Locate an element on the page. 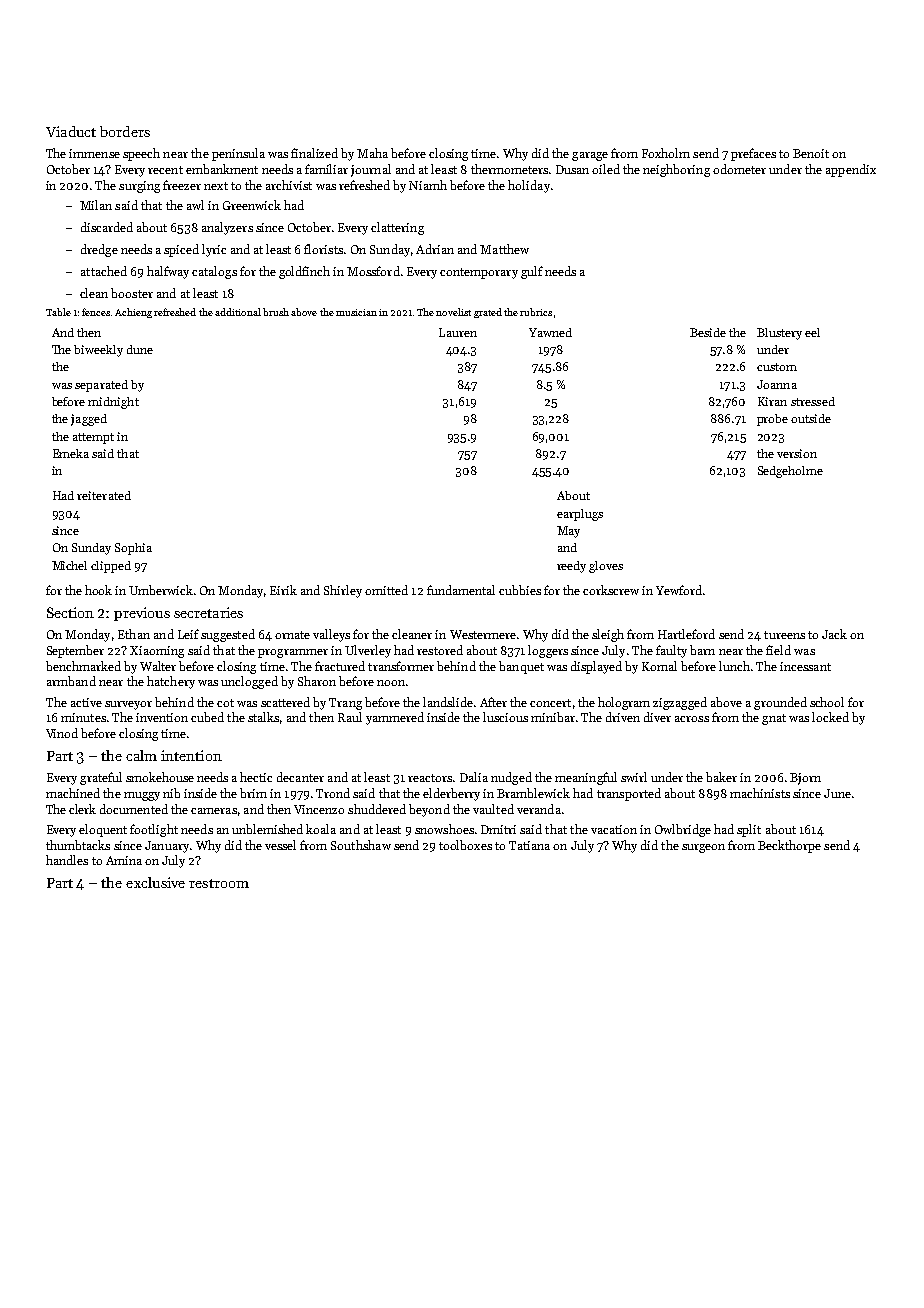 The width and height of the document is (924, 1308). exclusive is located at coordinates (155, 882).
